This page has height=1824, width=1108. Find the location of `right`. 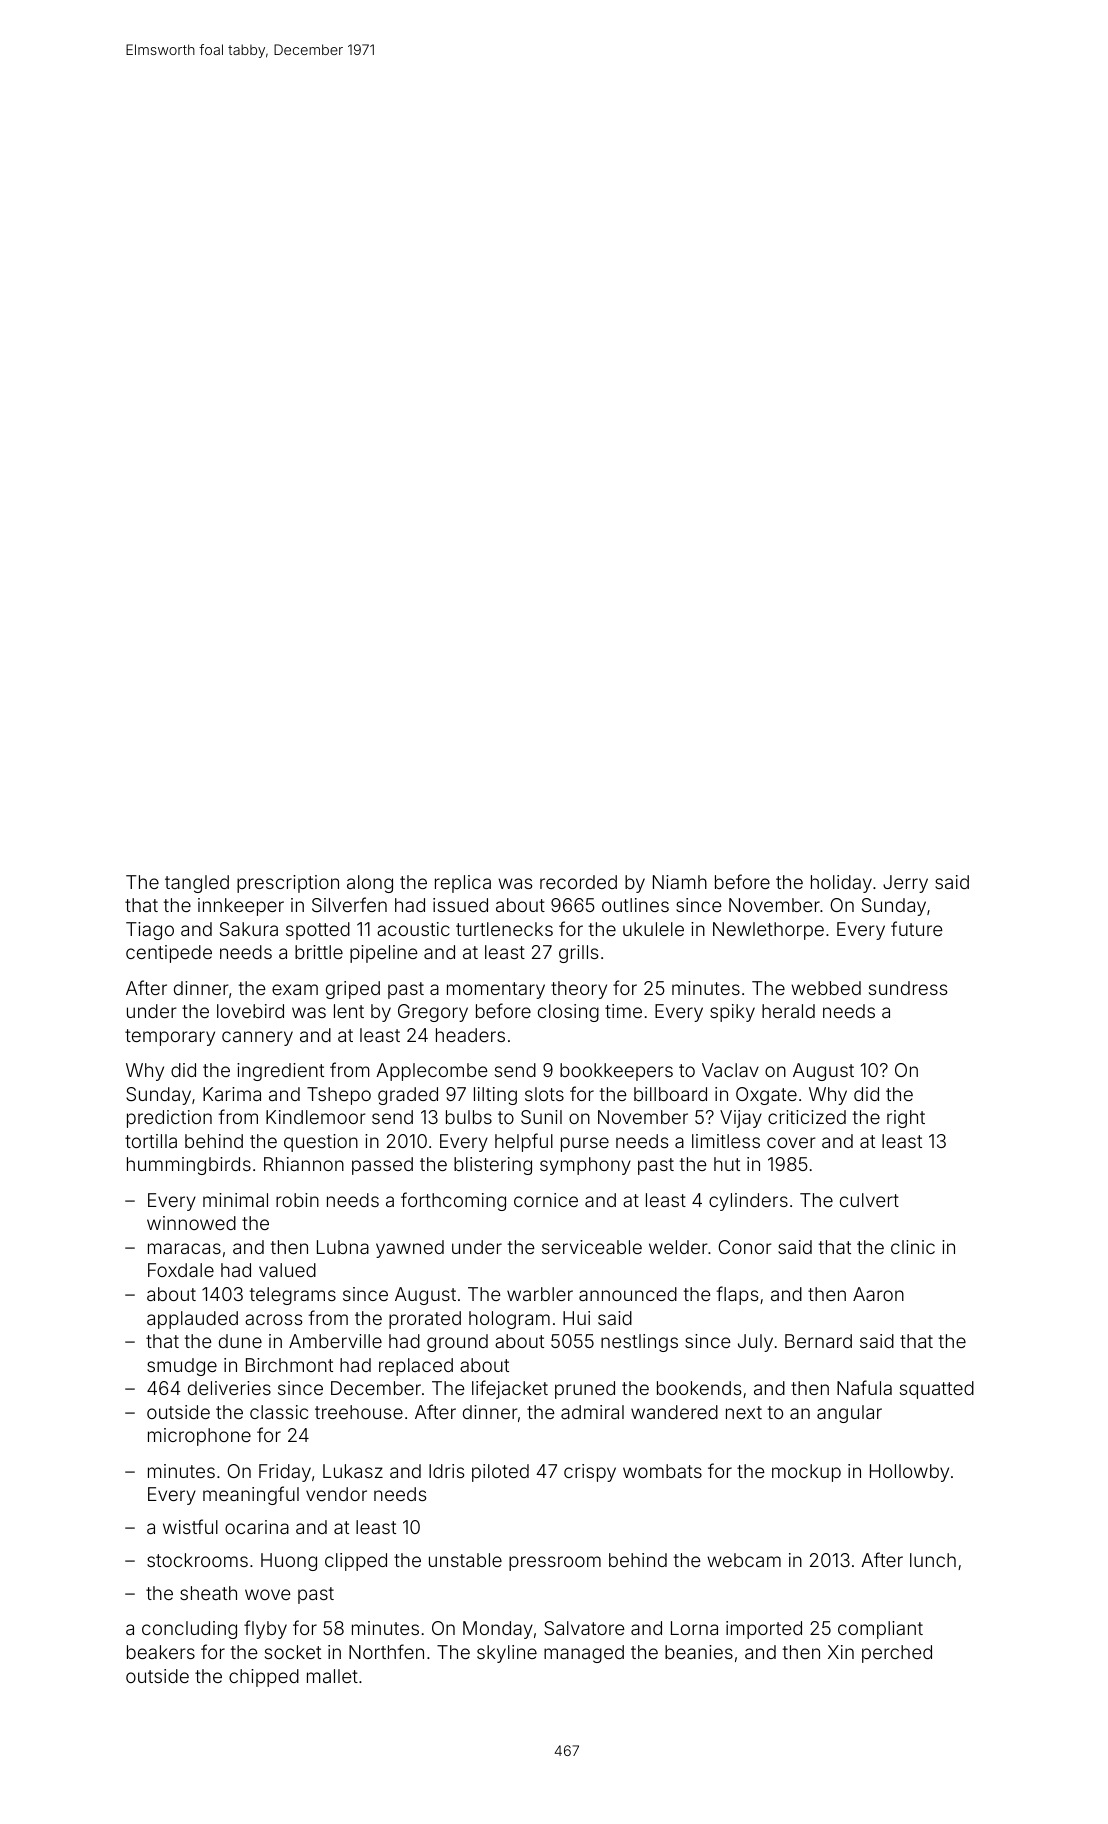

right is located at coordinates (906, 1119).
